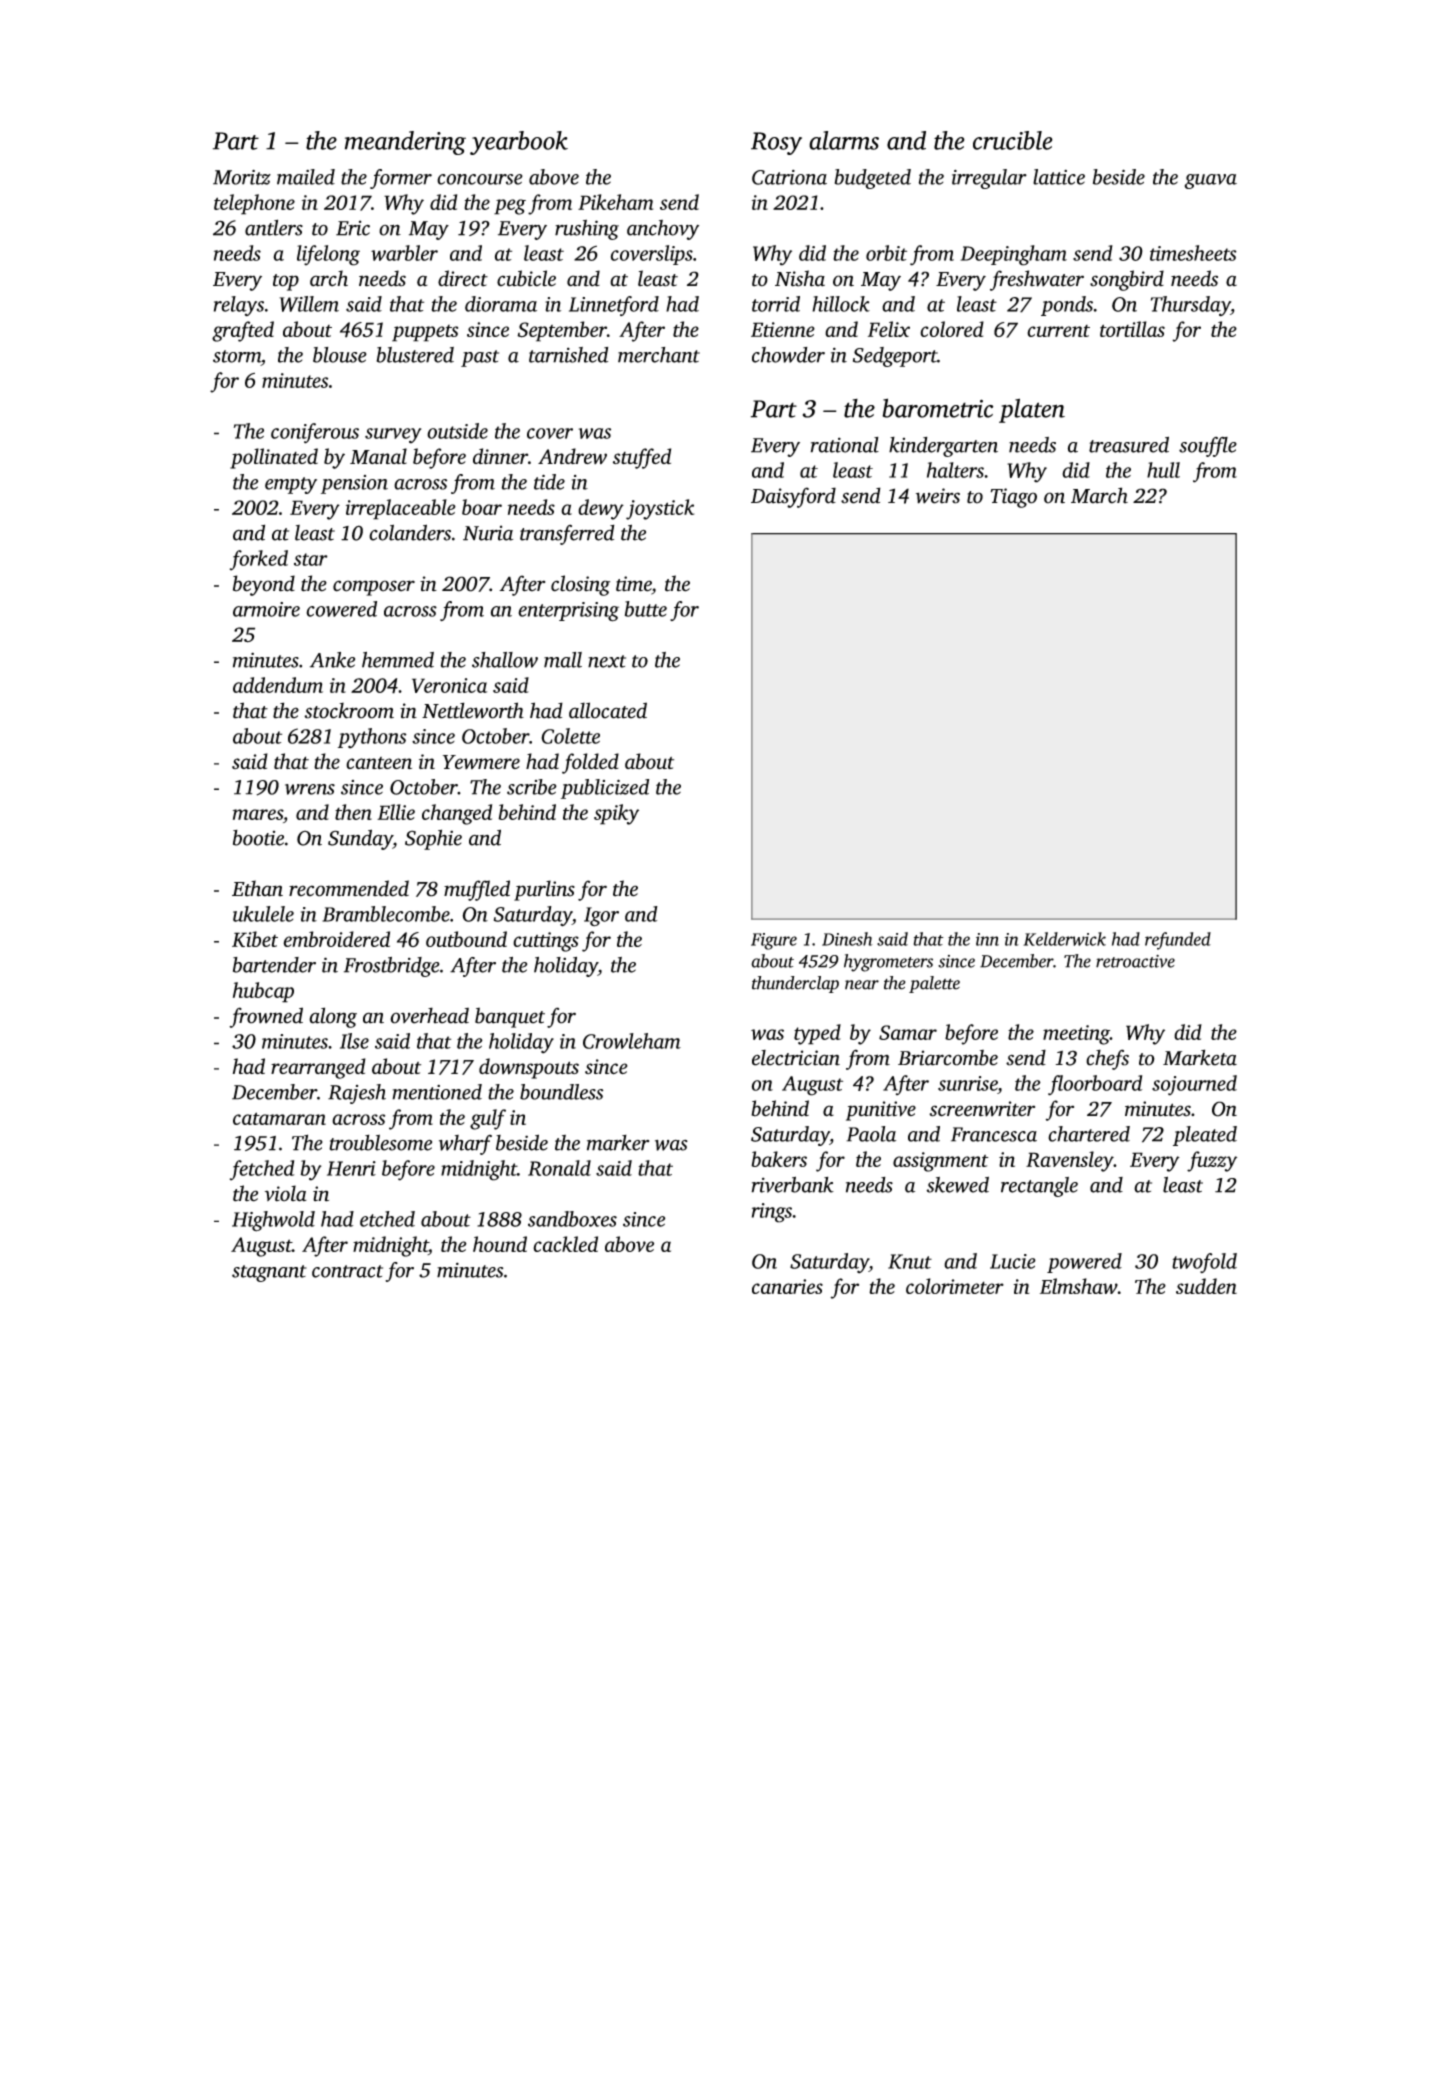 The width and height of the screenshot is (1450, 2100). Describe the element at coordinates (565, 1244) in the screenshot. I see `cackled` at that location.
